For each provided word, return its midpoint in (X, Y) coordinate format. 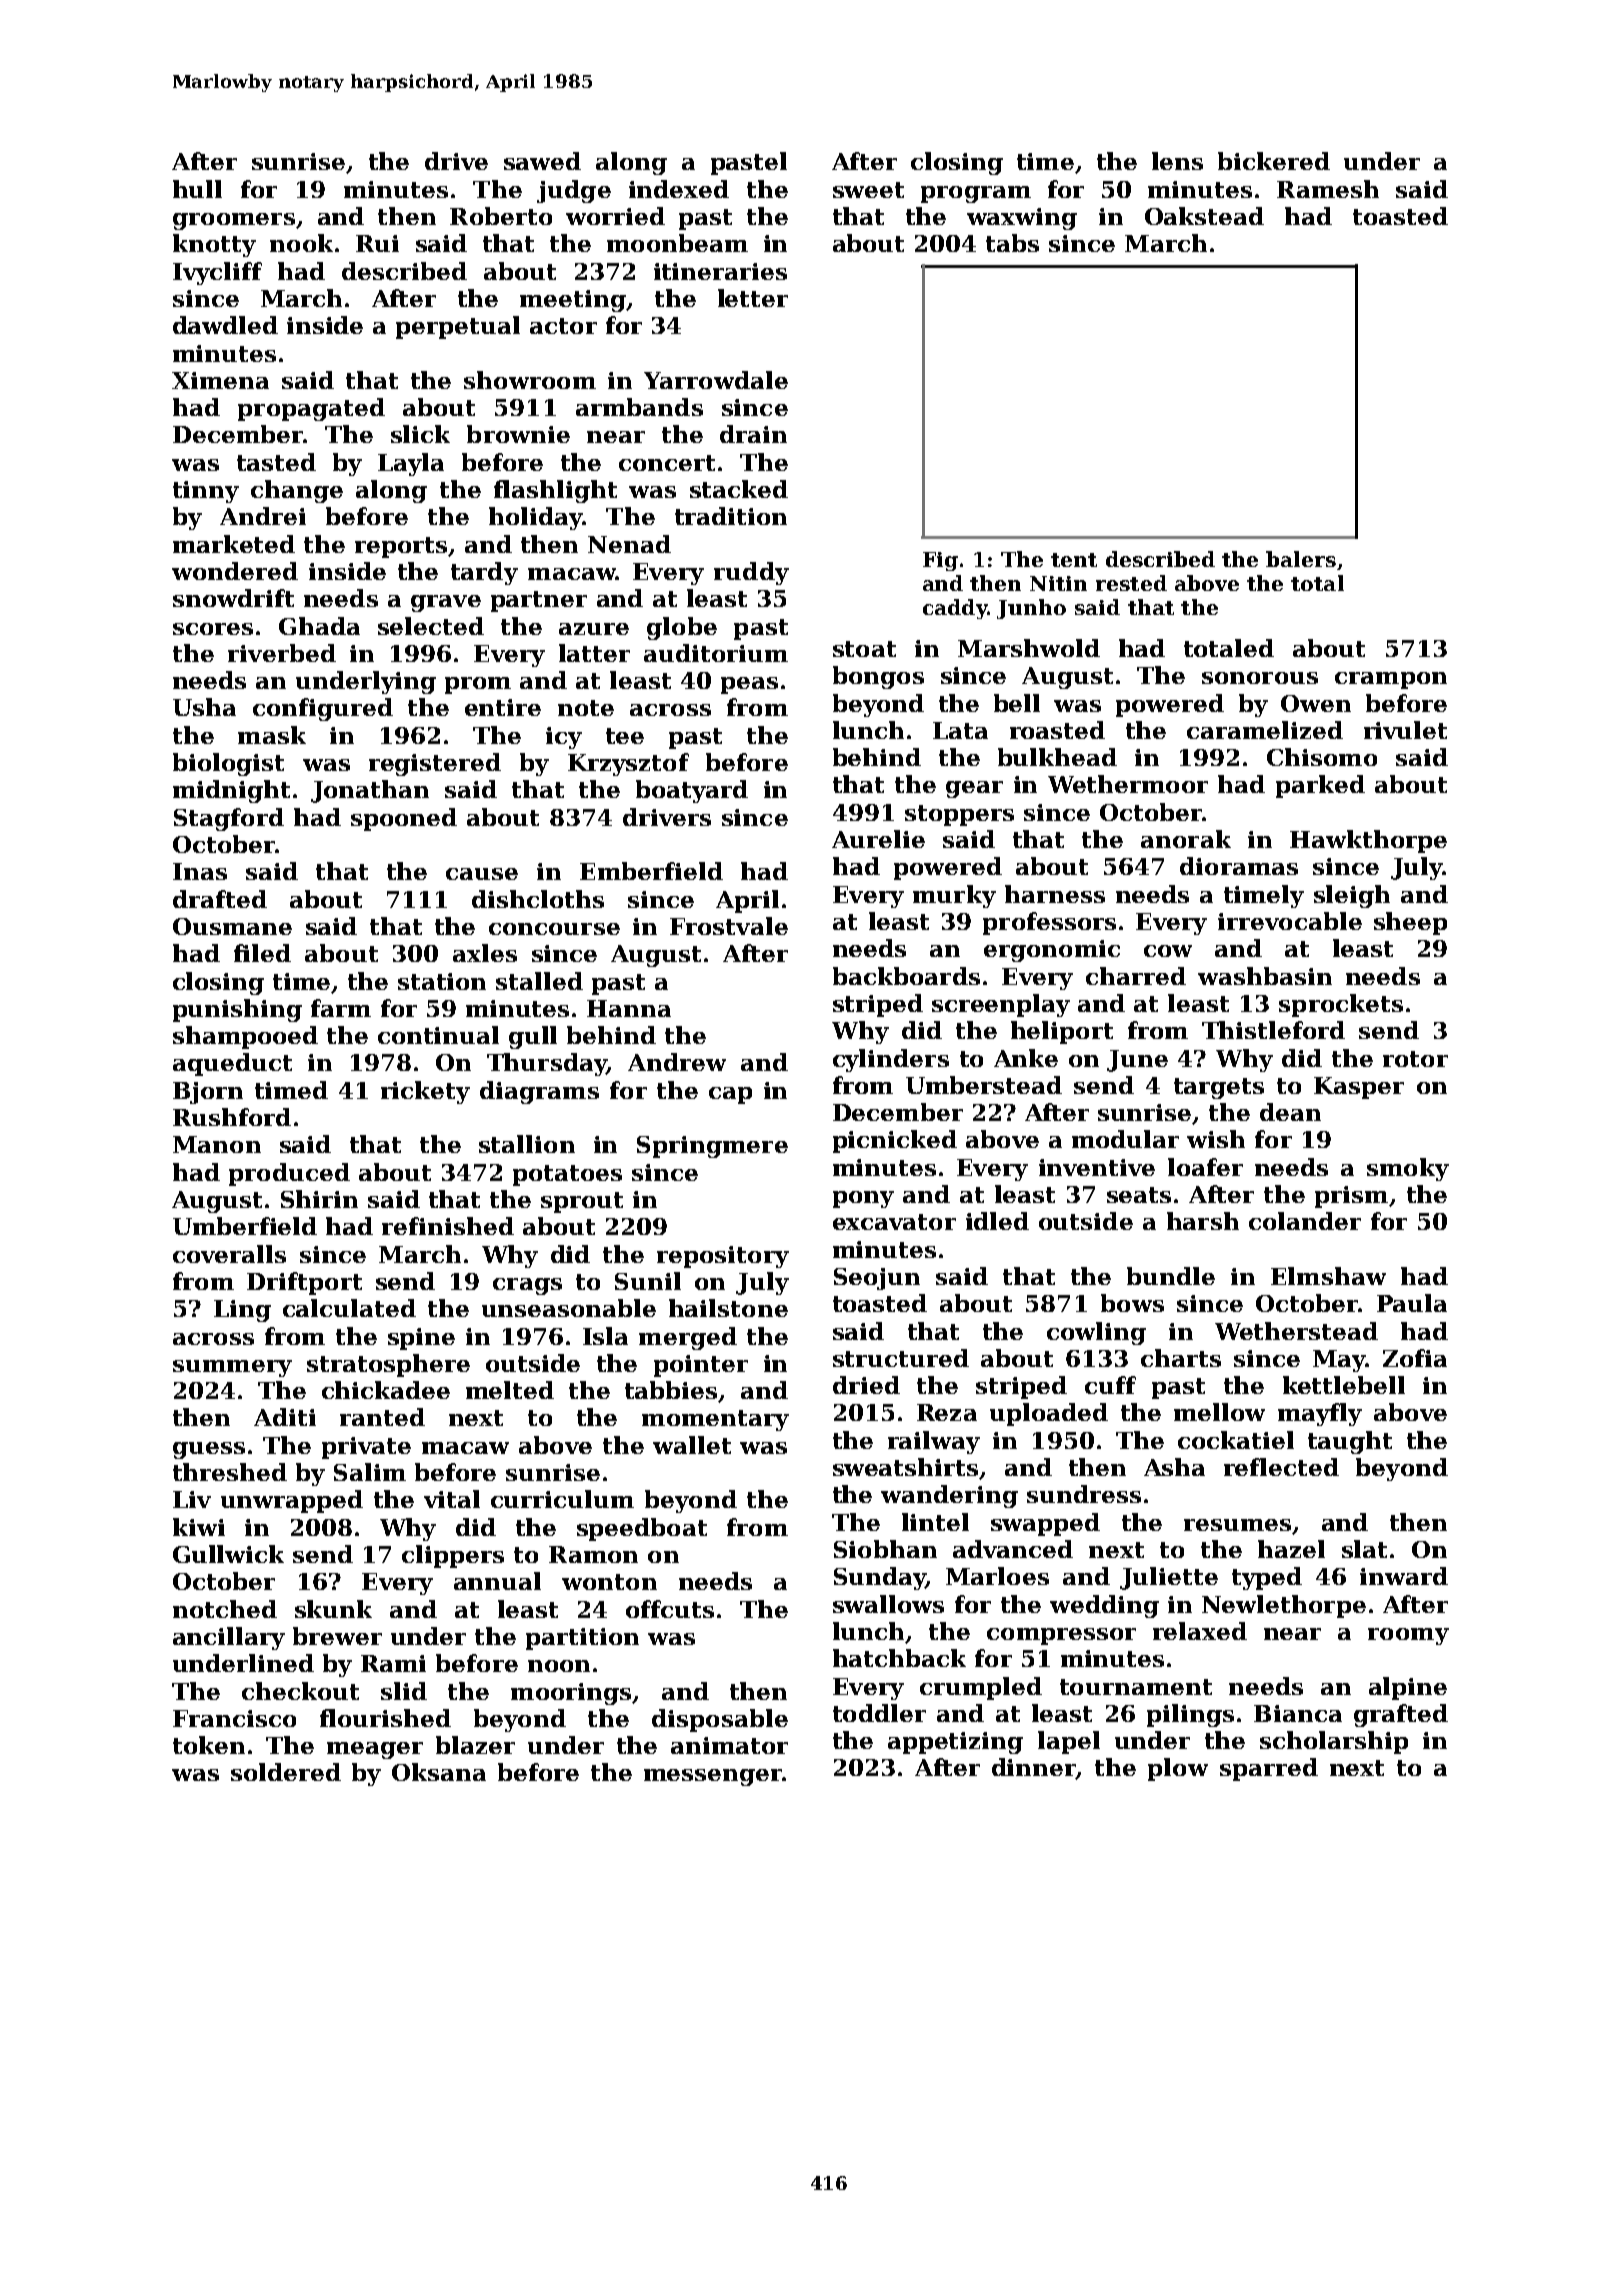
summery (232, 1368)
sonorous (1260, 678)
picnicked (895, 1141)
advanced (1013, 1549)
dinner (1034, 1768)
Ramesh (1328, 189)
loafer (1205, 1167)
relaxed (1200, 1631)
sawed (542, 161)
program (976, 194)
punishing (237, 1010)
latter (594, 653)
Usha (204, 707)
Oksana (439, 1772)
